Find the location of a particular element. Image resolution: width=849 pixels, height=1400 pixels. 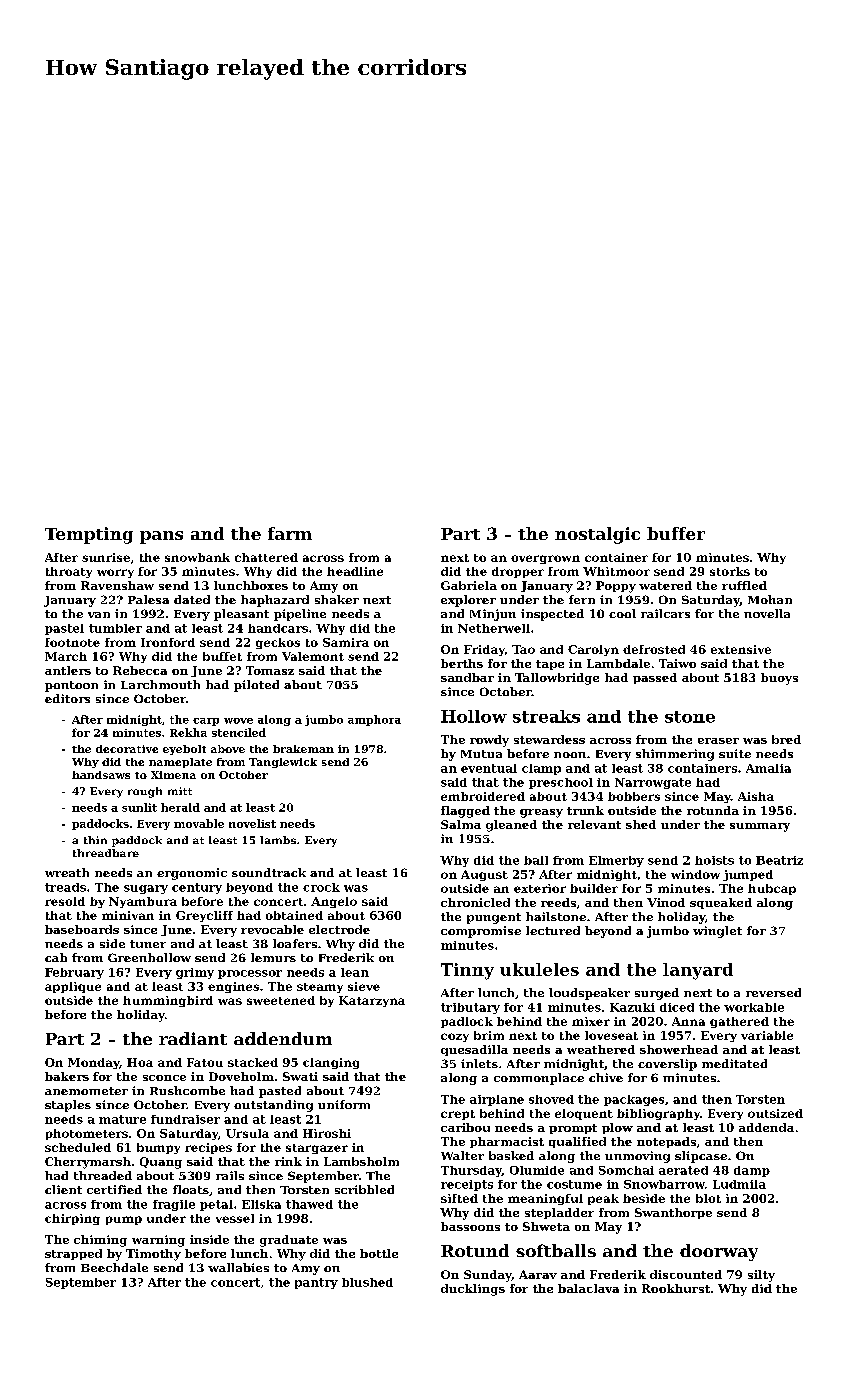

Tempting is located at coordinates (89, 535).
